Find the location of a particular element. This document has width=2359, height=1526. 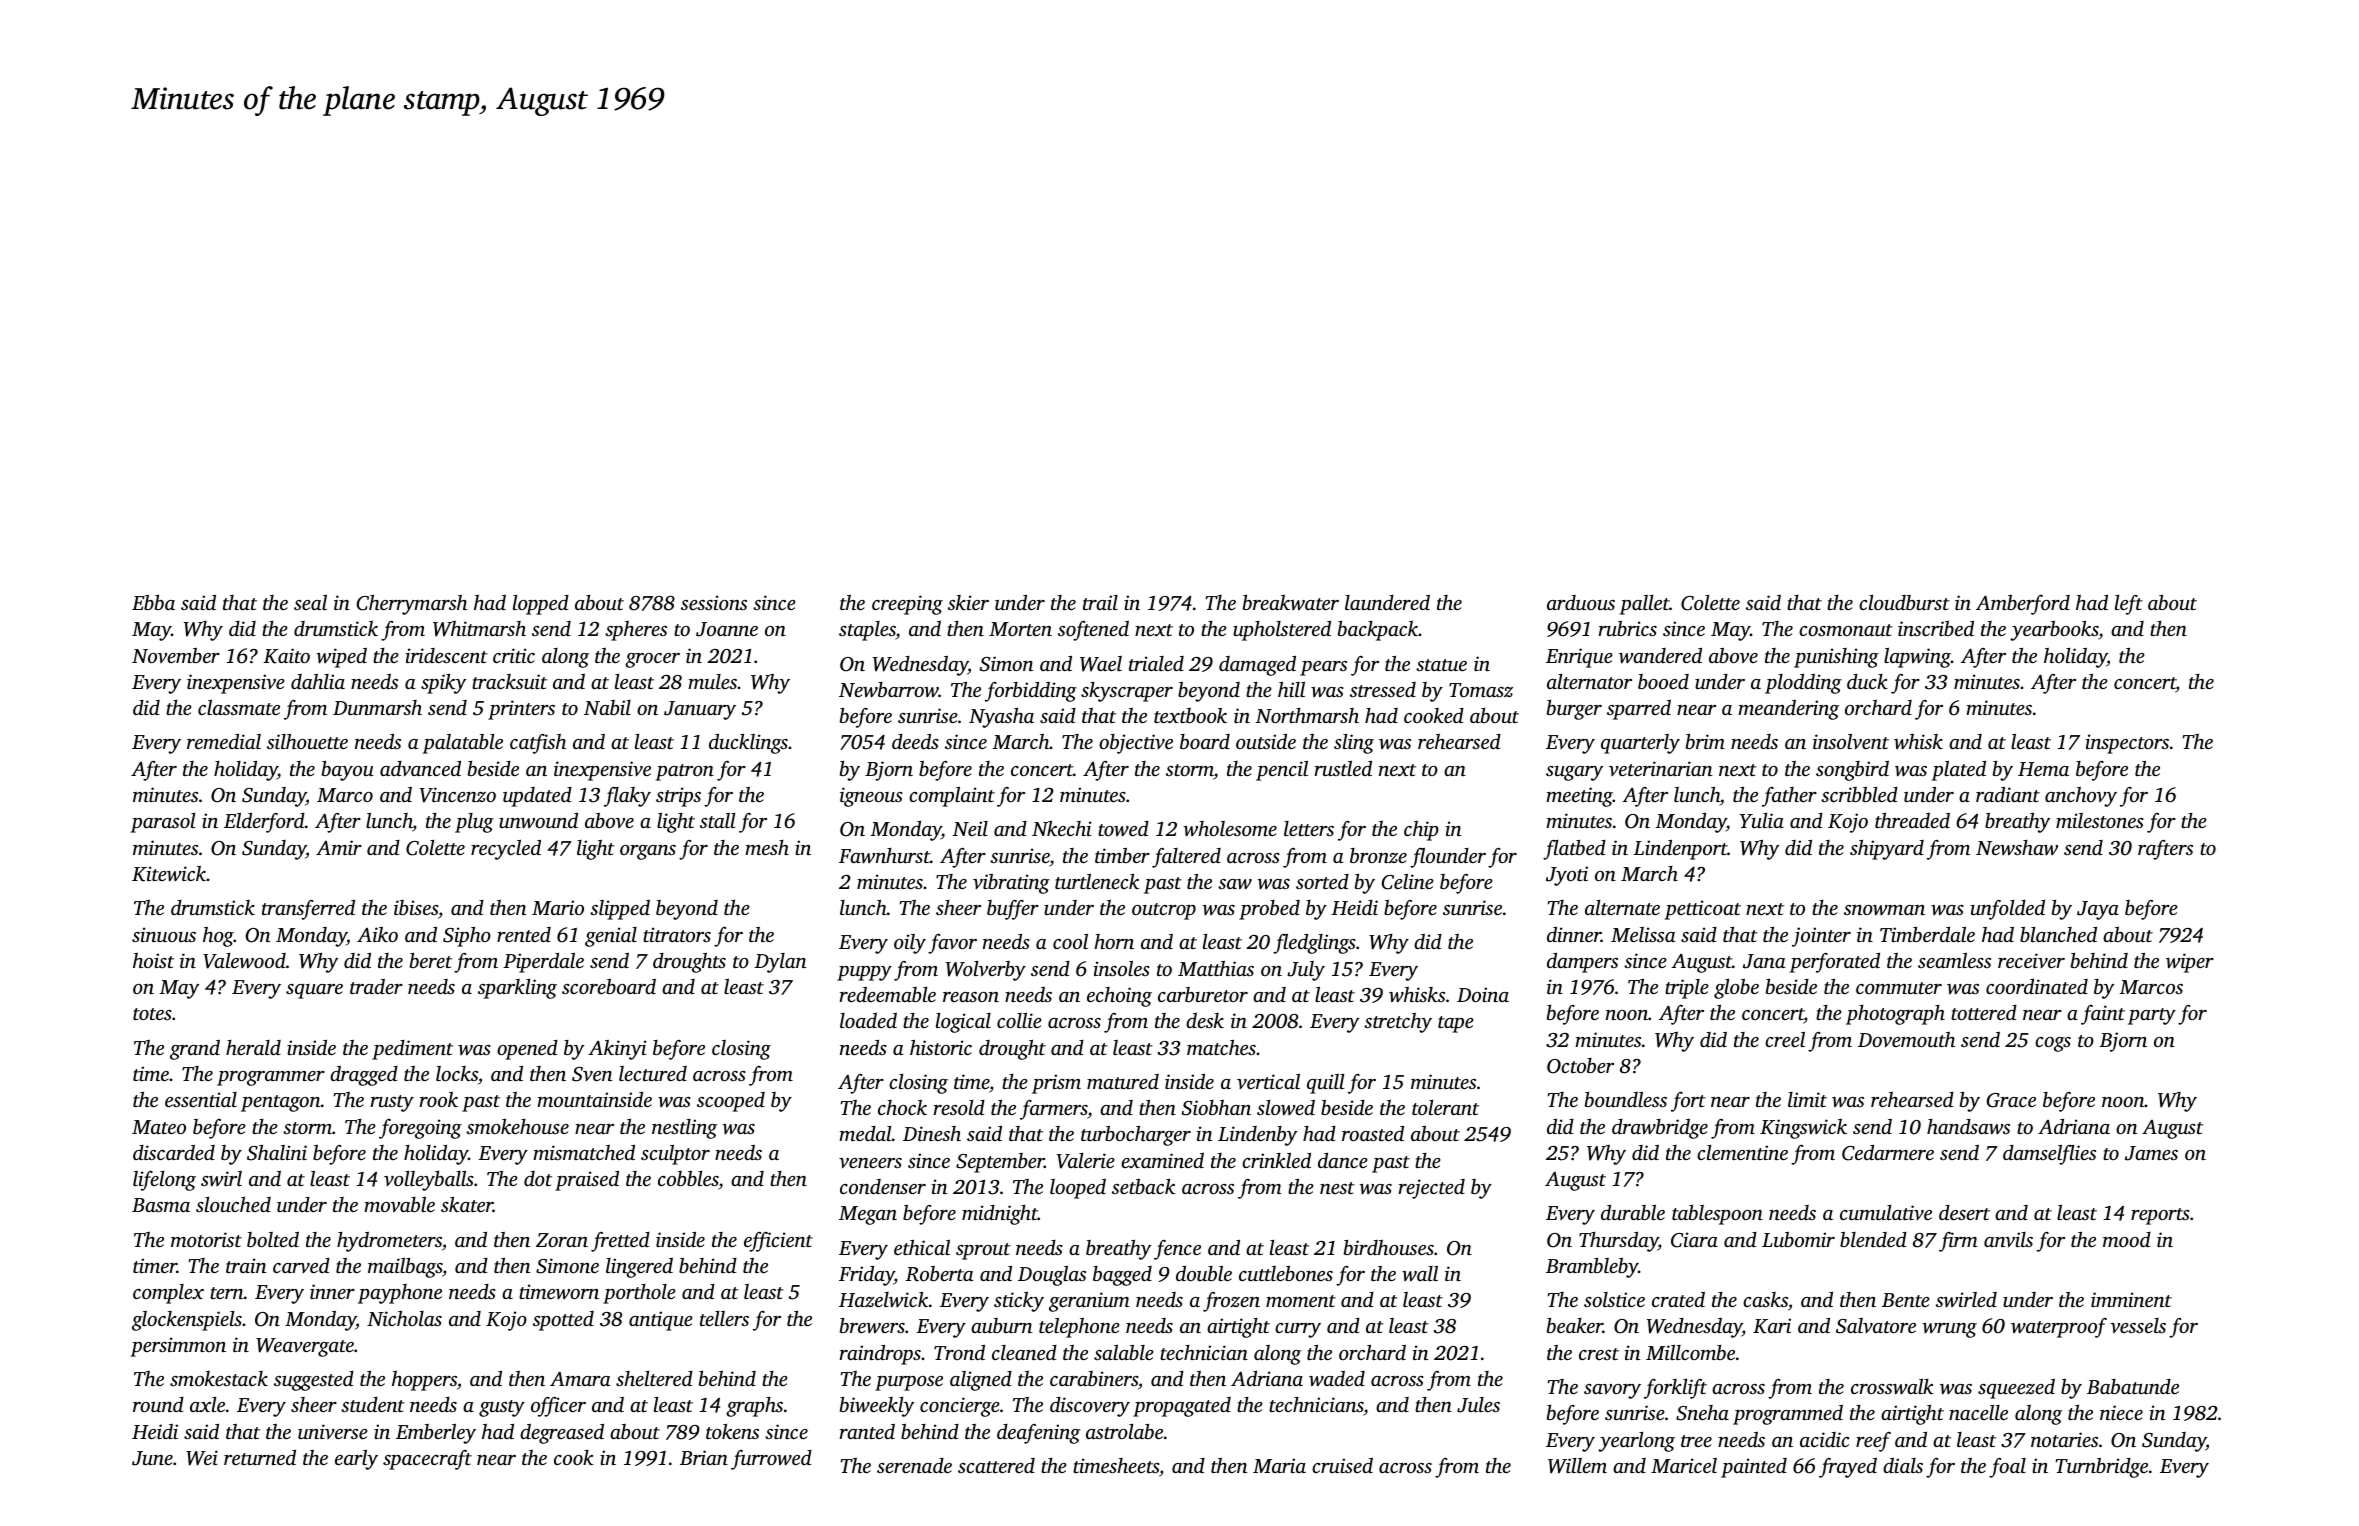

chock is located at coordinates (902, 1107).
